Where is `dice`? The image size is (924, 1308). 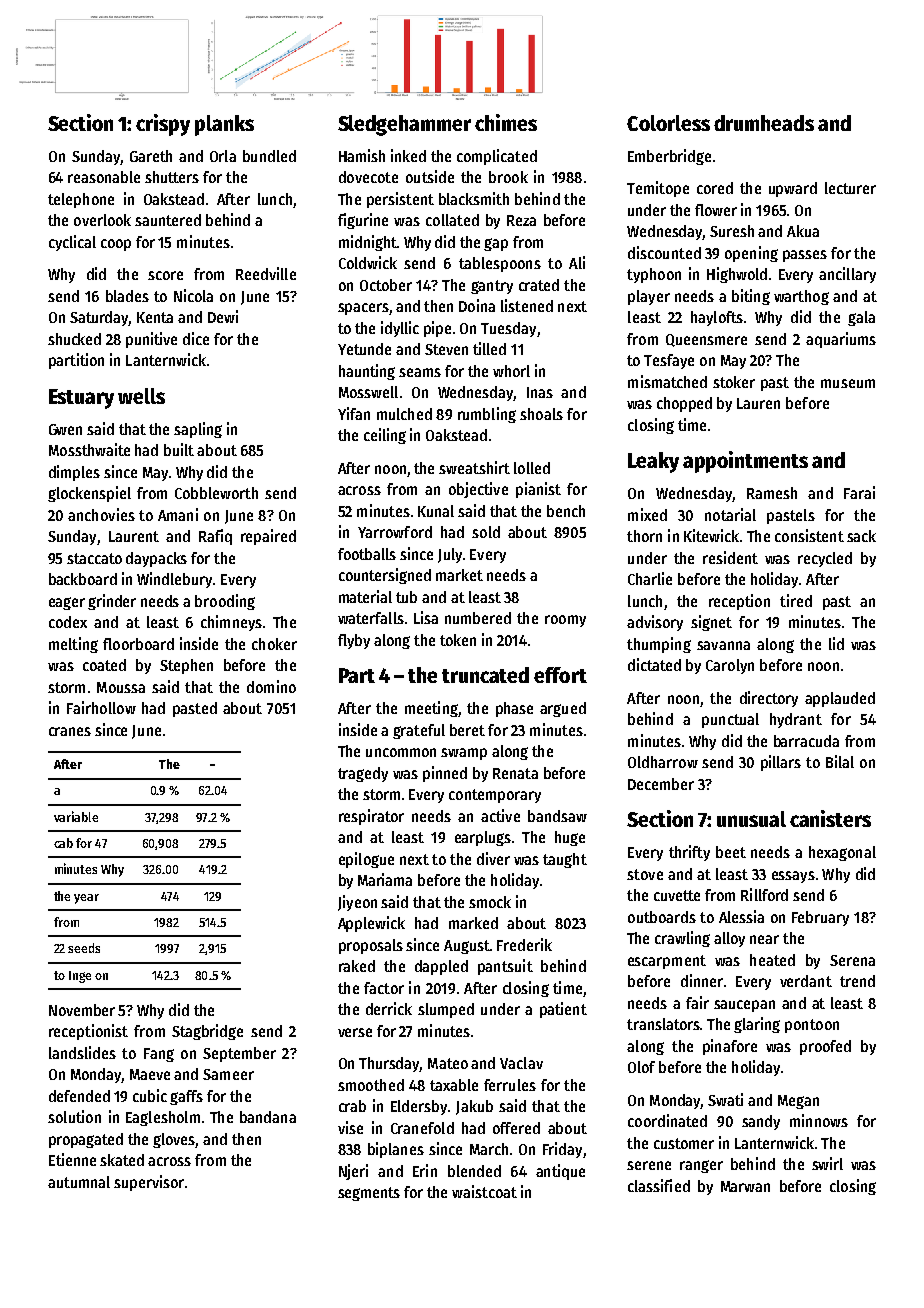
dice is located at coordinates (196, 338).
